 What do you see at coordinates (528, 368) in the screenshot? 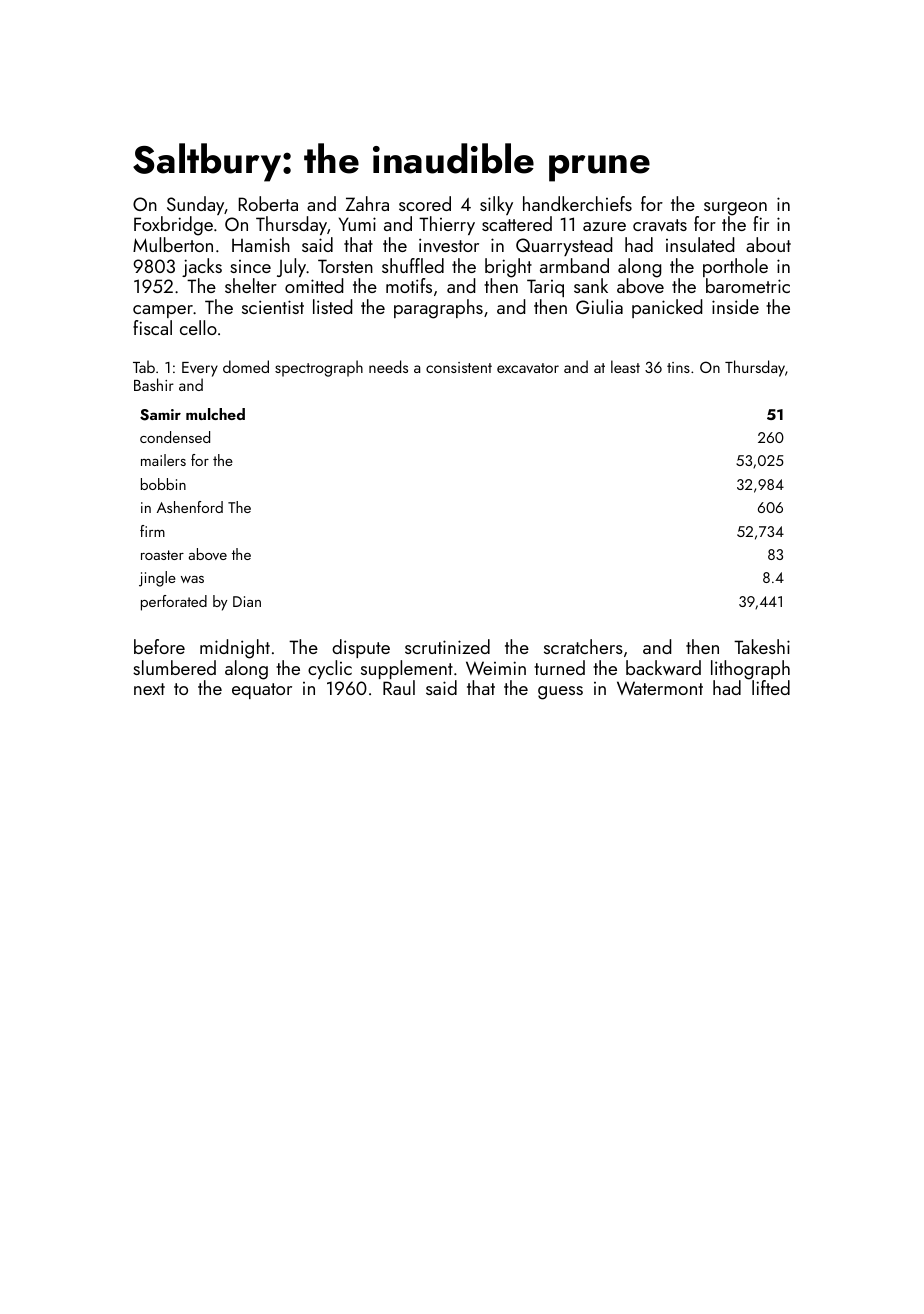
I see `excavator` at bounding box center [528, 368].
